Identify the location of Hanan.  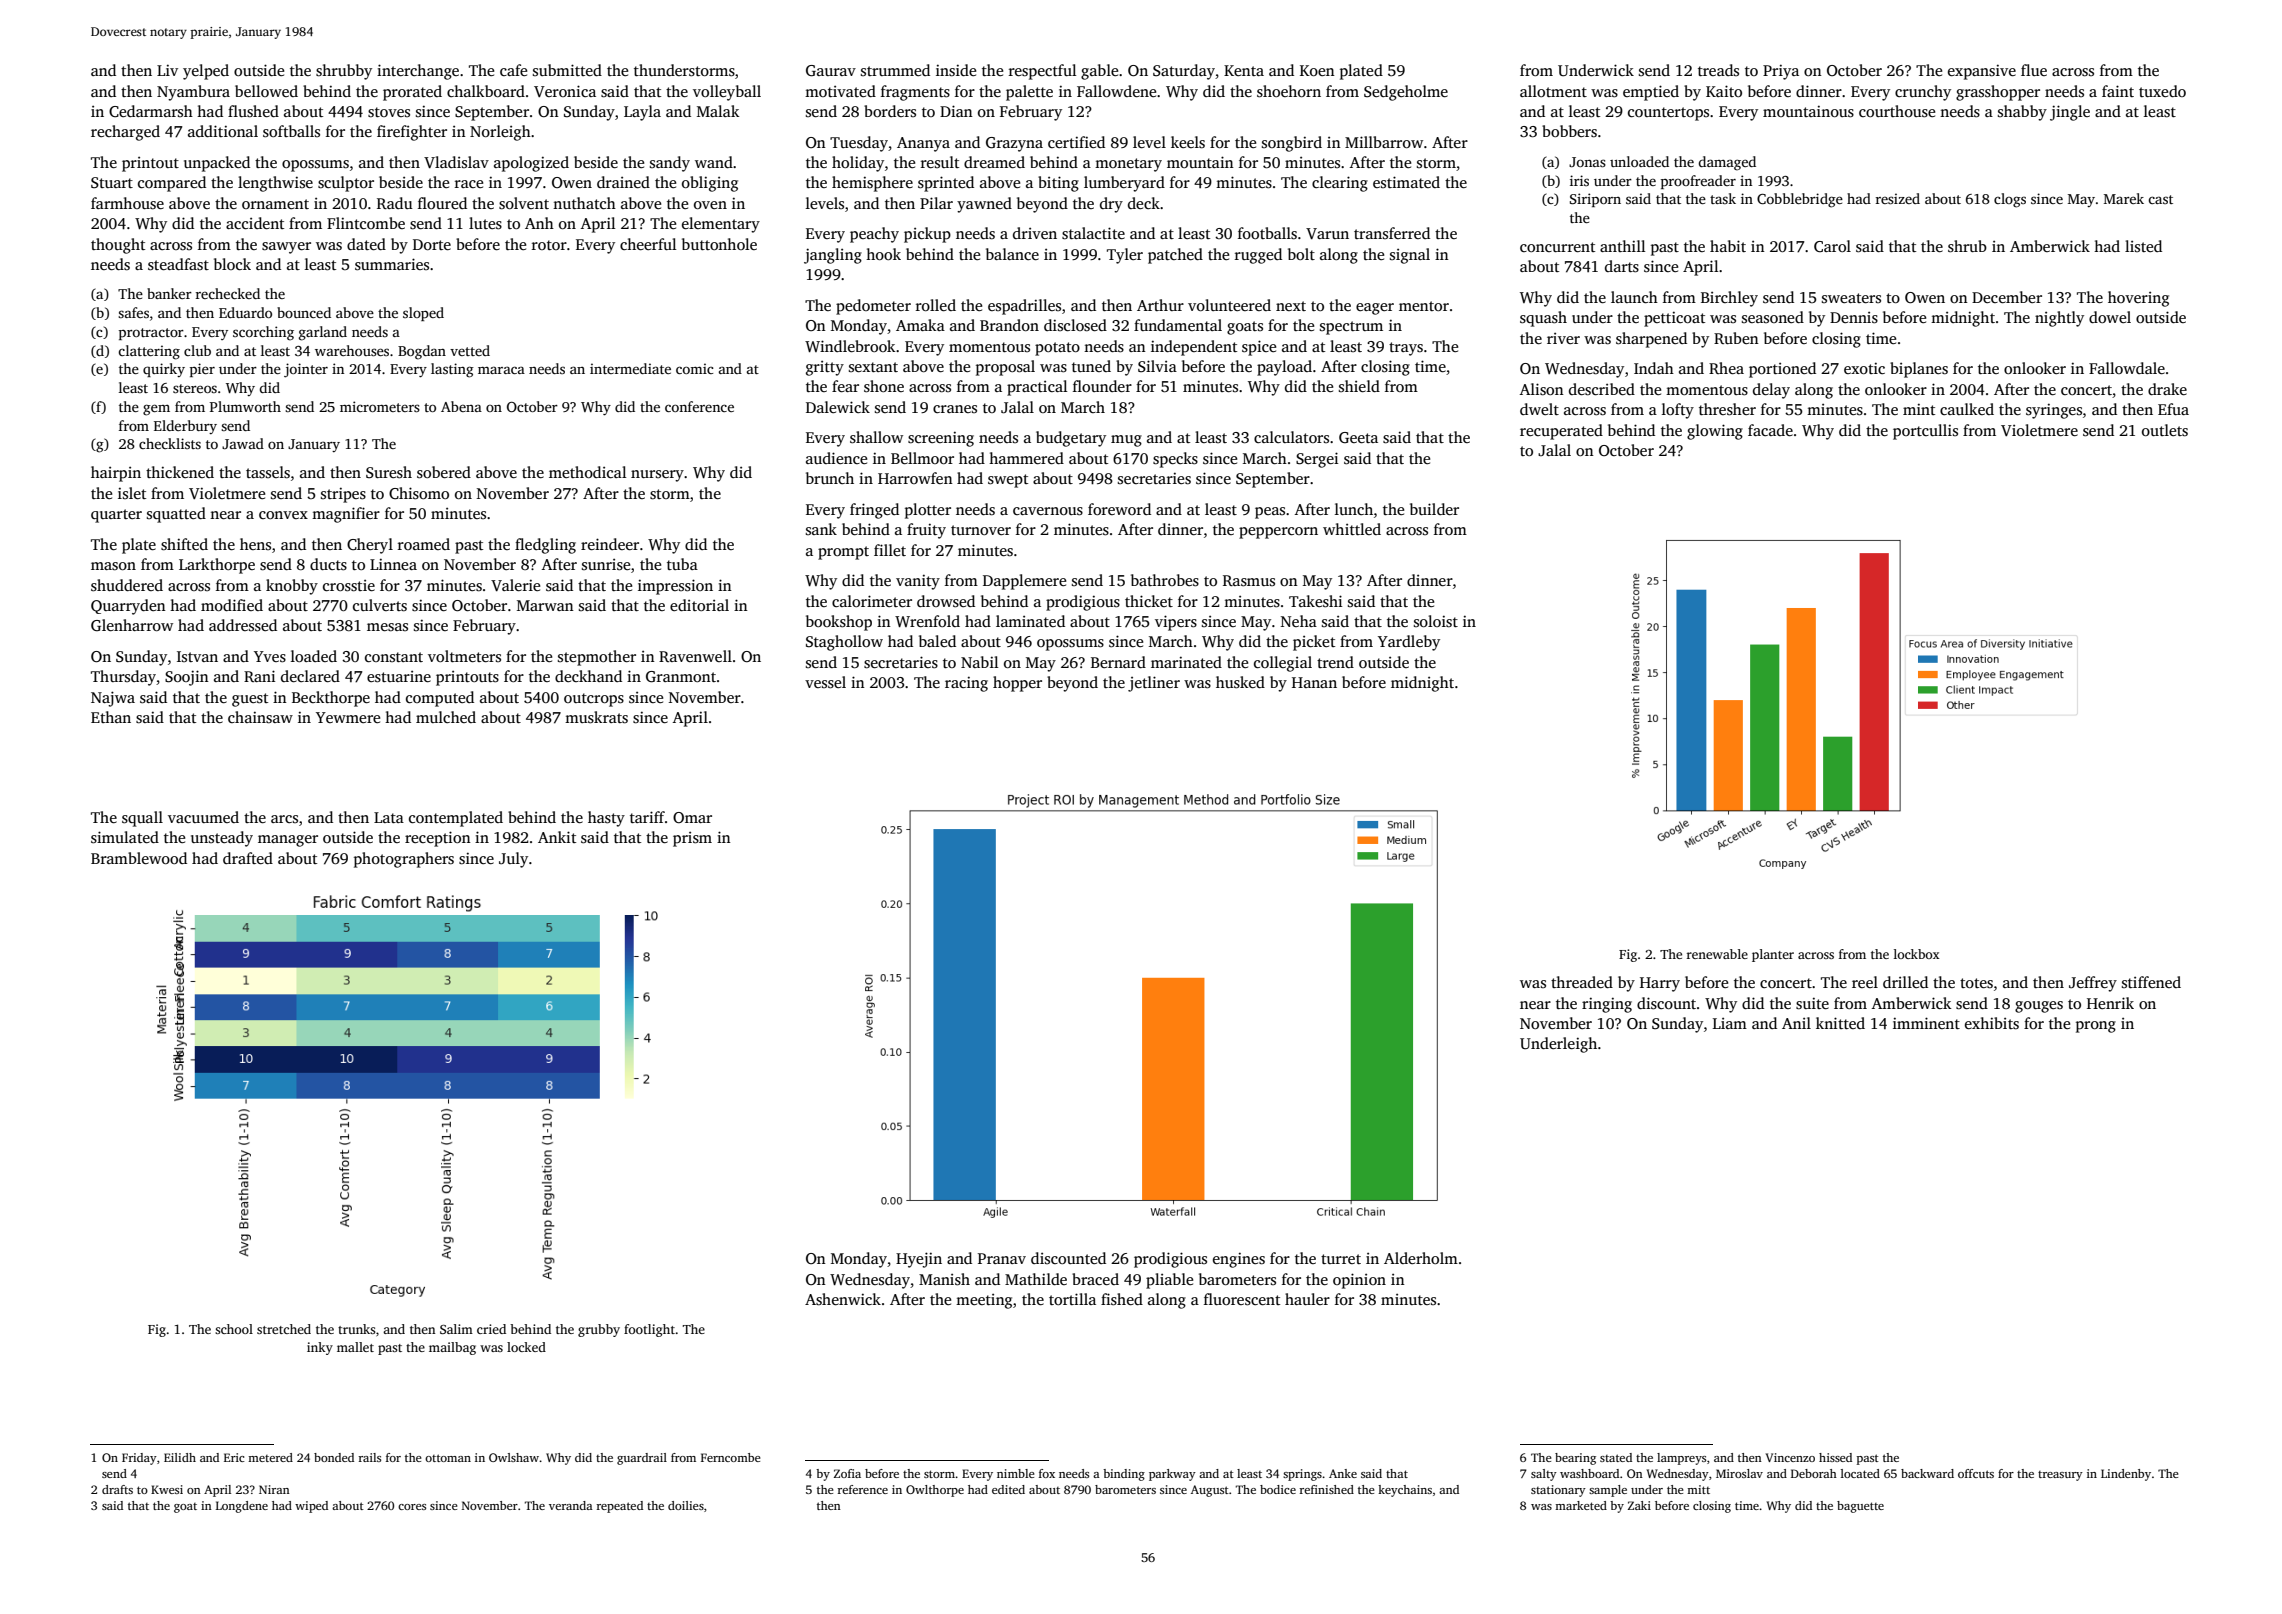
(1314, 682).
